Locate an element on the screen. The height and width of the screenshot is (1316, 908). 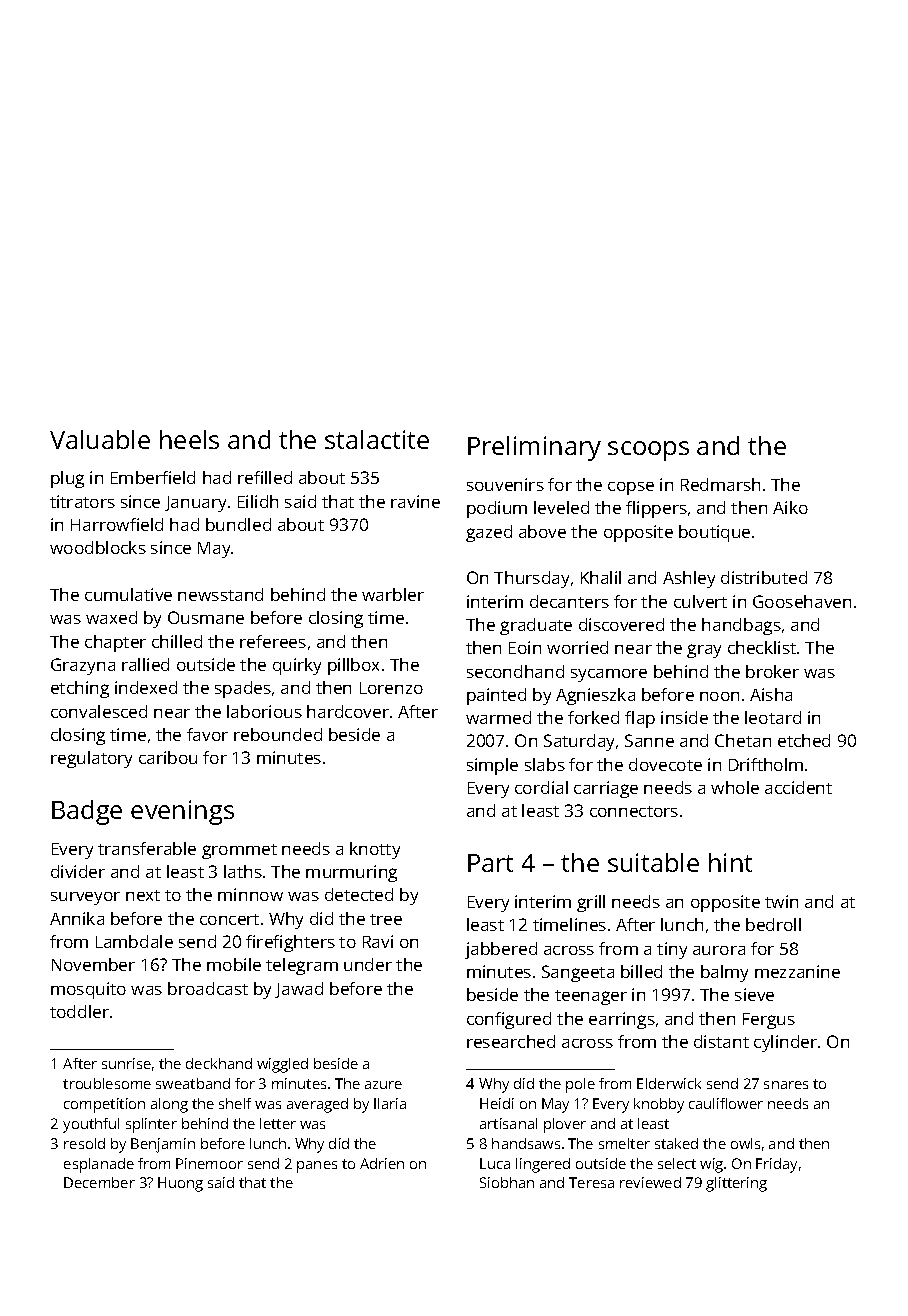
Preliminary is located at coordinates (534, 448).
